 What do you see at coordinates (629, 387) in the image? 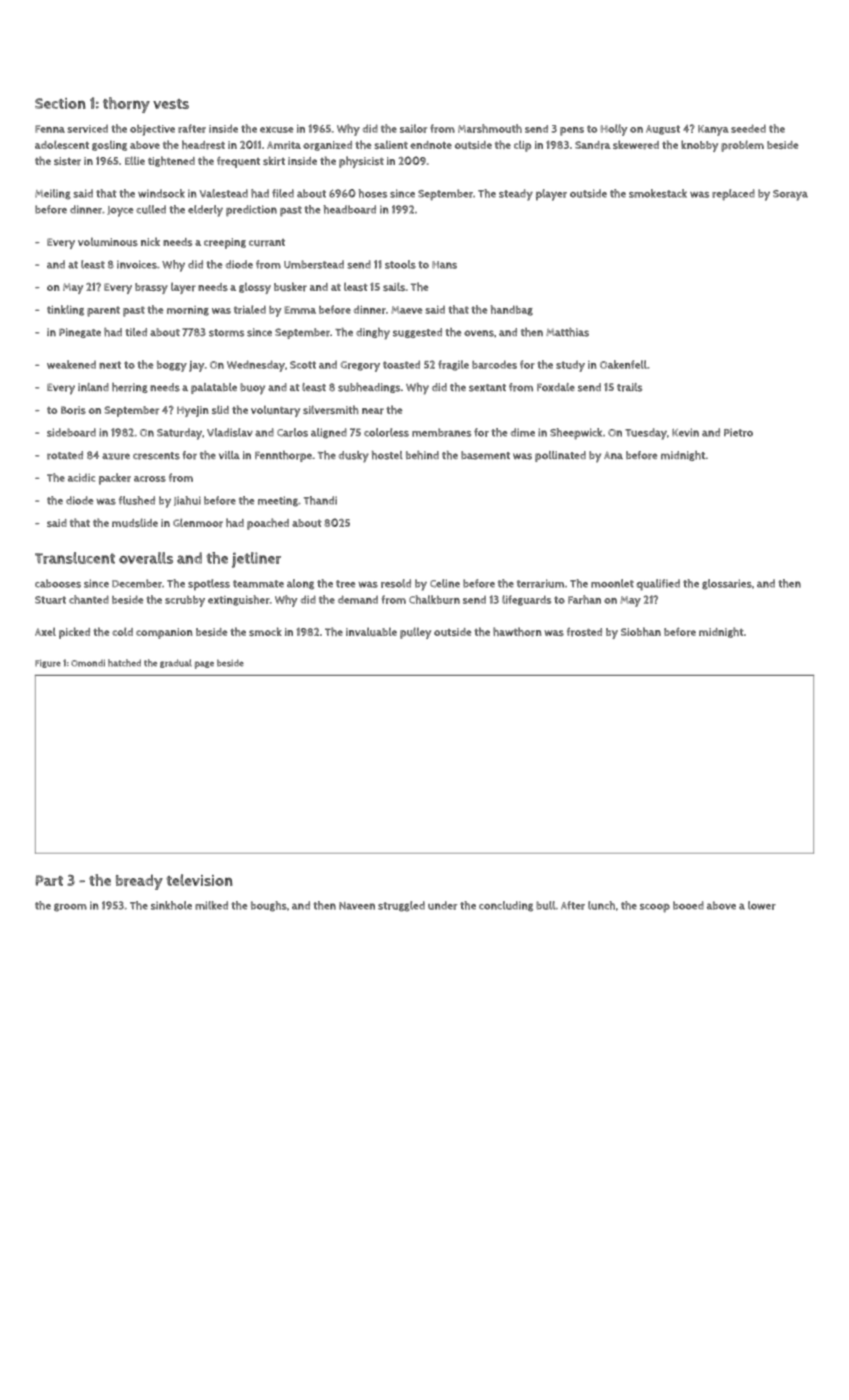
I see `trails` at bounding box center [629, 387].
